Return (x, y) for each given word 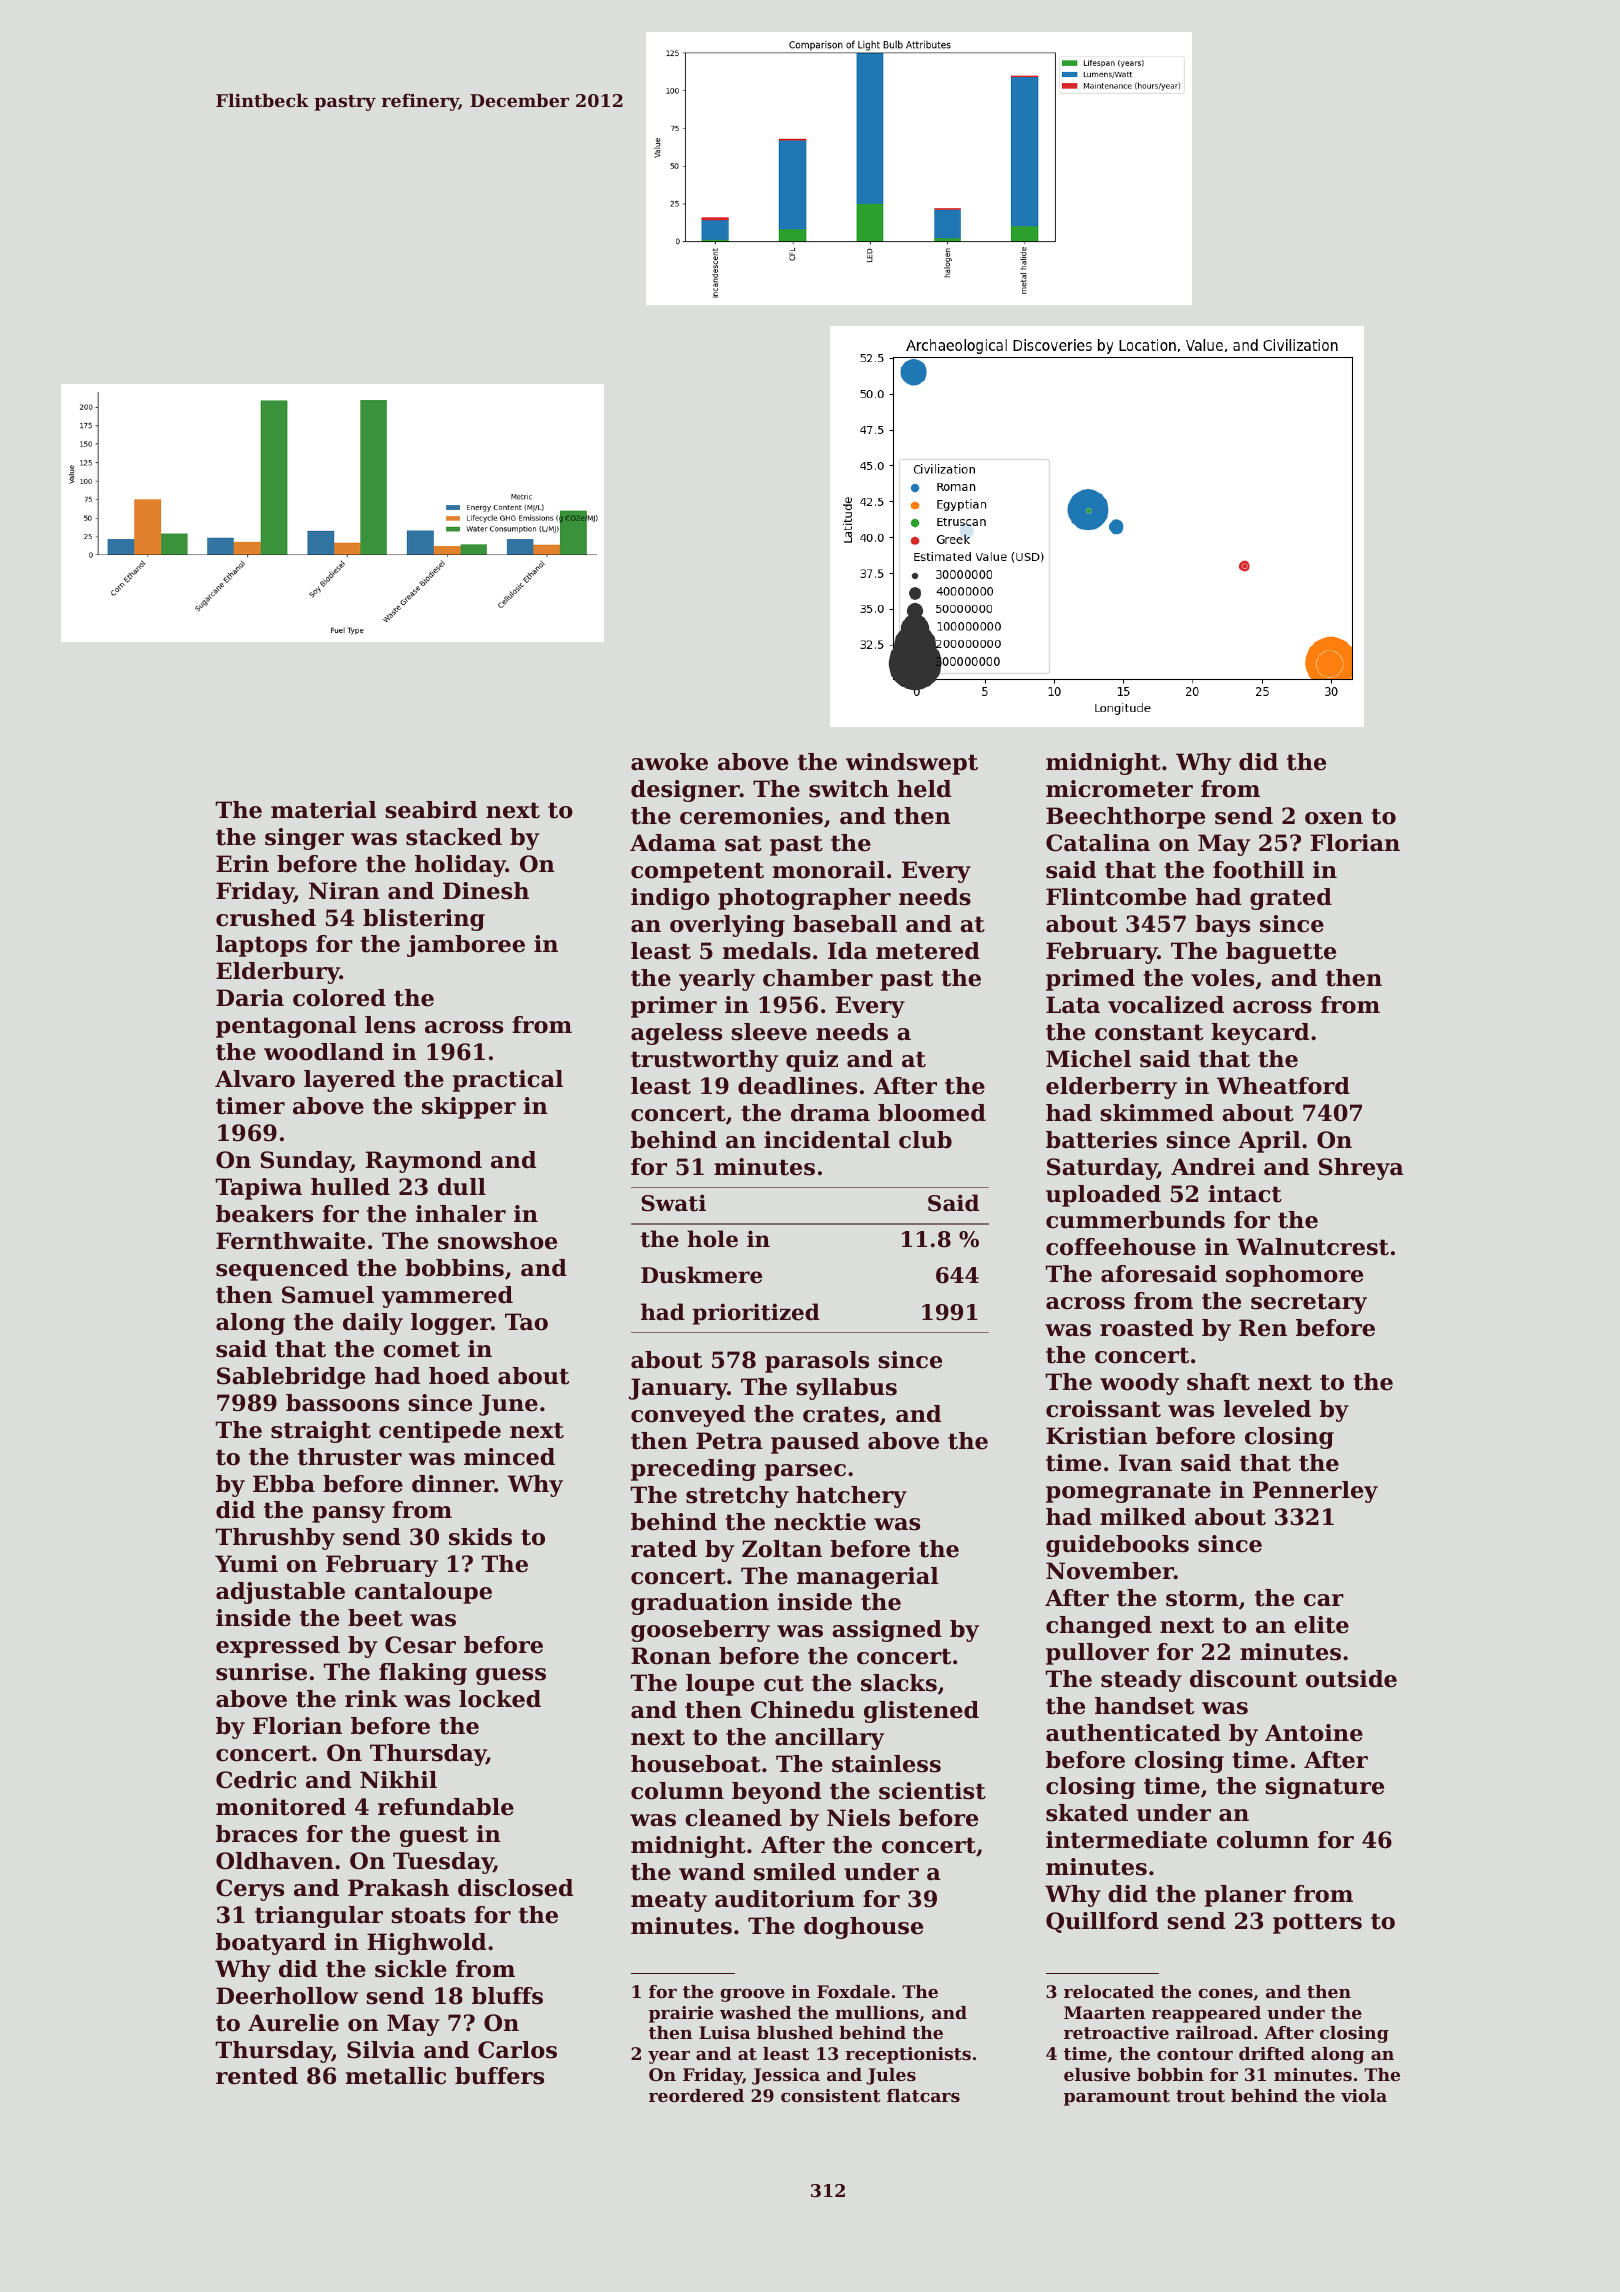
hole (712, 1239)
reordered (696, 2095)
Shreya (1361, 1169)
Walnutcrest (1312, 1247)
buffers (499, 2076)
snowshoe (497, 1241)
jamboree (466, 946)
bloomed (932, 1113)
